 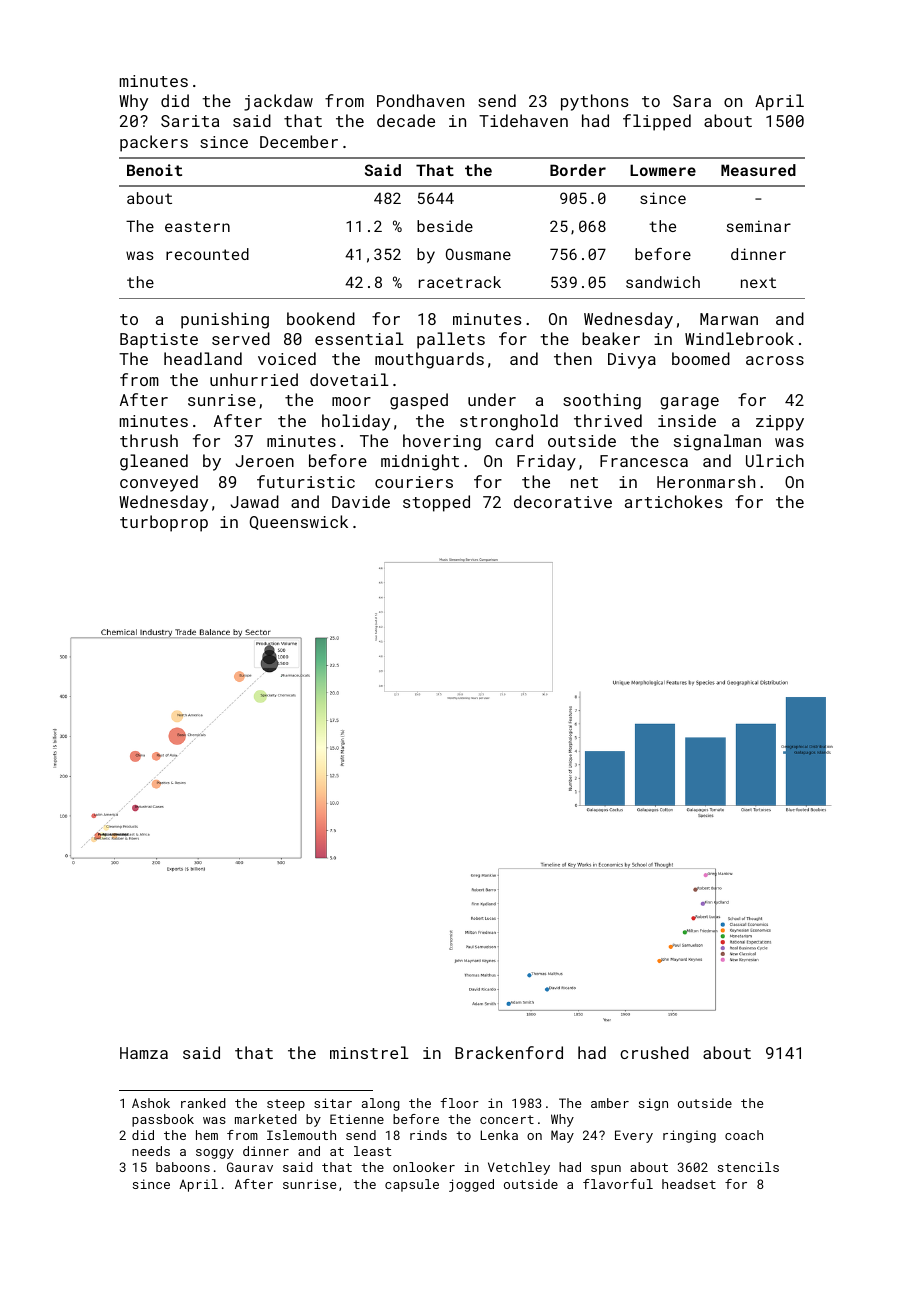 I want to click on Heronmarsh, so click(x=706, y=481).
